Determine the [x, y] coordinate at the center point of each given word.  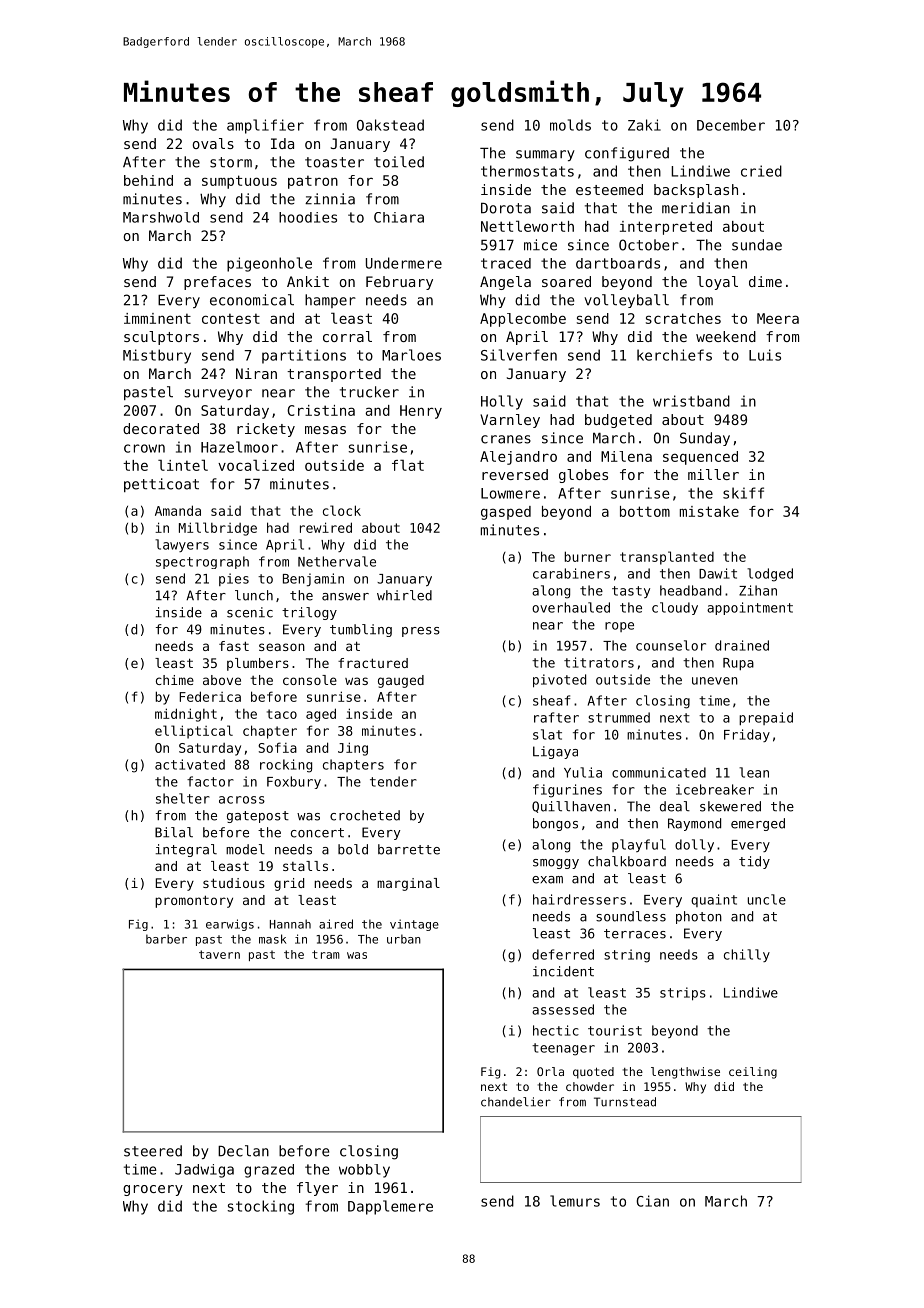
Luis [765, 355]
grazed [269, 1171]
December [731, 125]
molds [570, 125]
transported [334, 375]
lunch [254, 595]
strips [683, 994]
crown [144, 448]
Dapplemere [390, 1207]
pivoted [559, 681]
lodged [770, 575]
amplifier [265, 126]
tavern [219, 954]
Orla [550, 1071]
